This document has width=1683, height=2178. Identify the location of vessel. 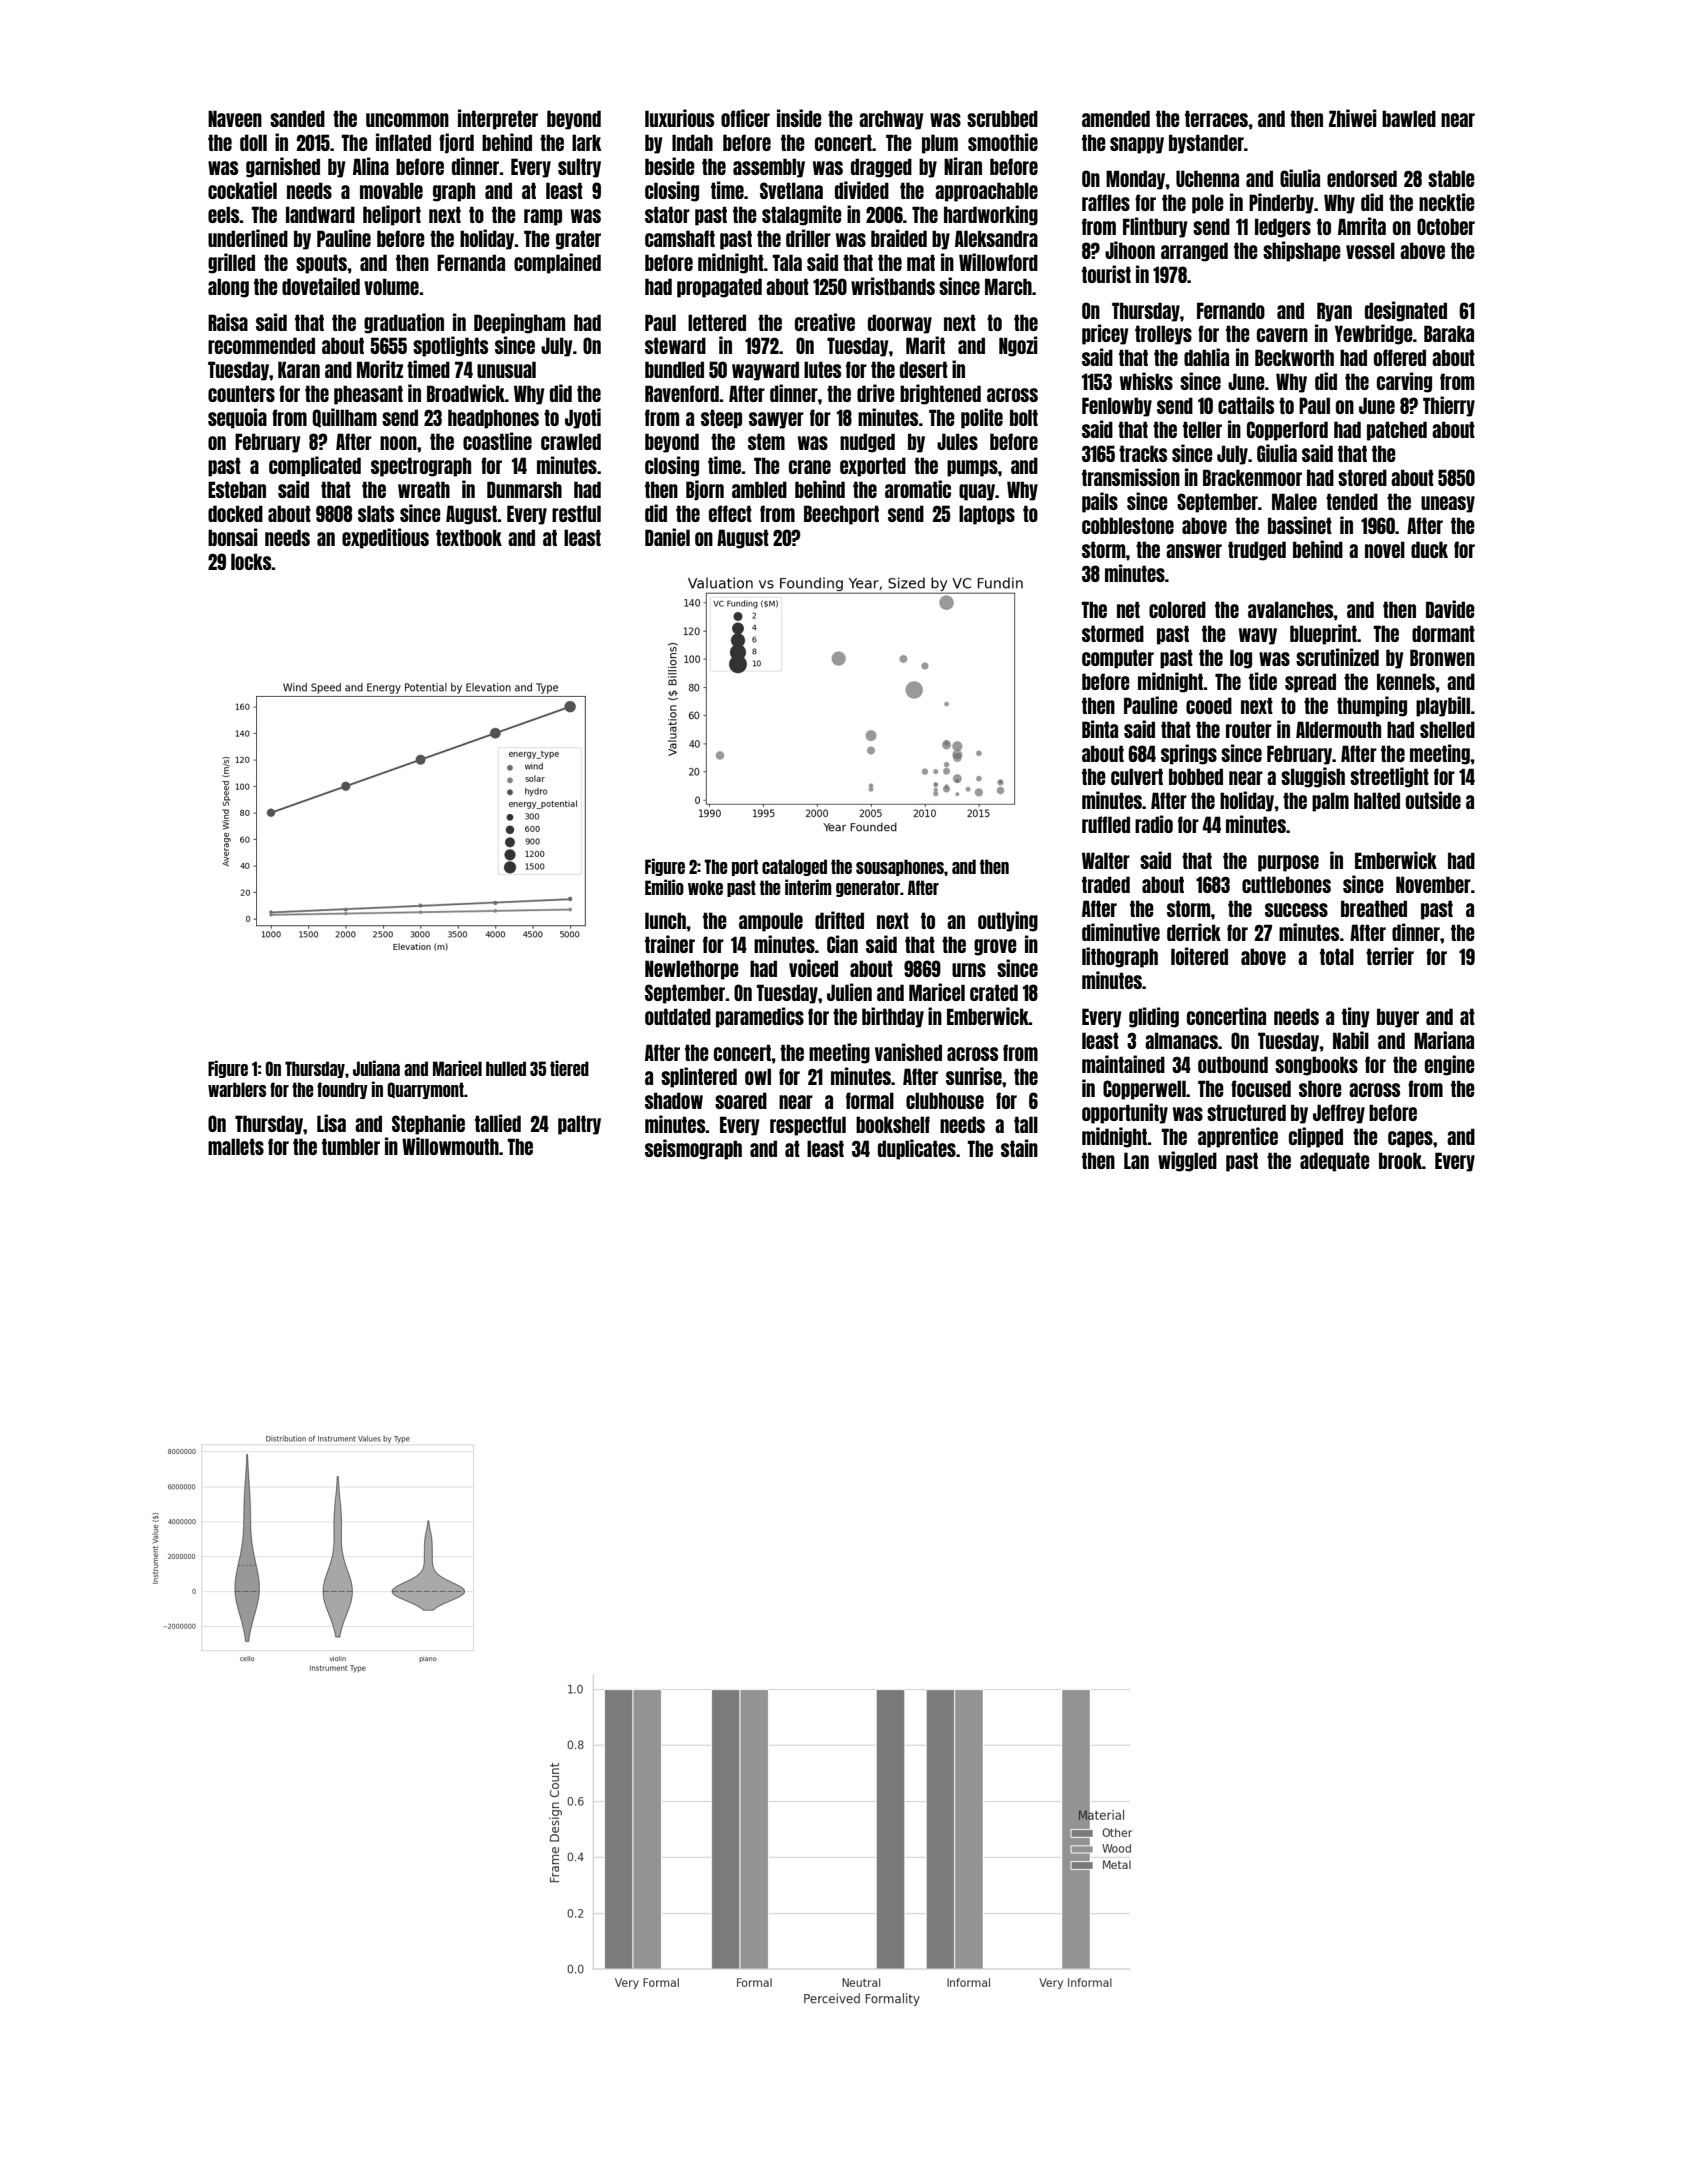
(1370, 250).
